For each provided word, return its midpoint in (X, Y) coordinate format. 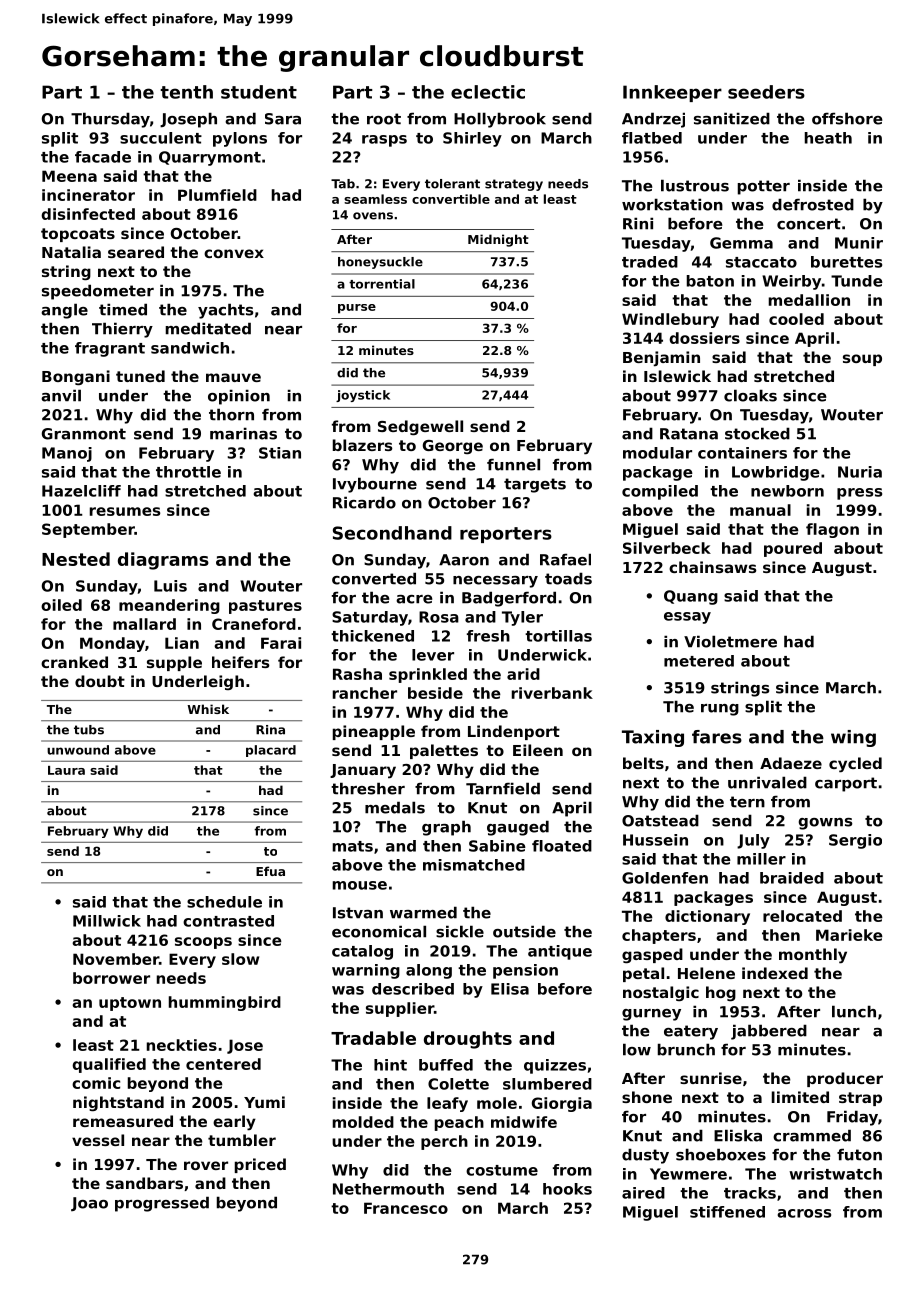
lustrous (695, 185)
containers (742, 453)
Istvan (358, 913)
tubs (89, 730)
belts (643, 763)
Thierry (122, 330)
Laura (66, 770)
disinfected (88, 214)
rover (206, 1165)
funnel (513, 464)
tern (747, 802)
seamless (375, 199)
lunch (854, 1011)
